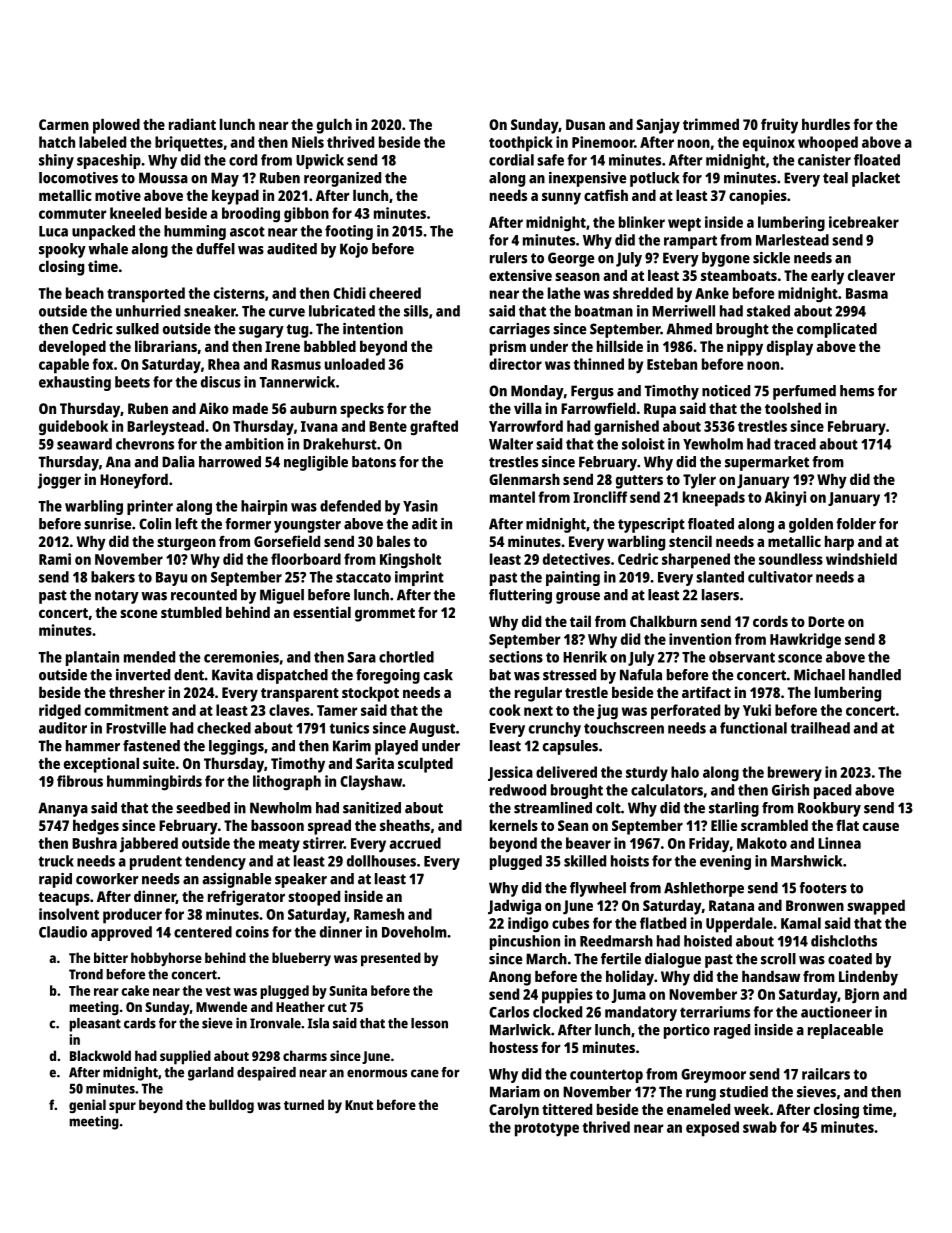 This screenshot has height=1233, width=952. I want to click on whale, so click(108, 249).
